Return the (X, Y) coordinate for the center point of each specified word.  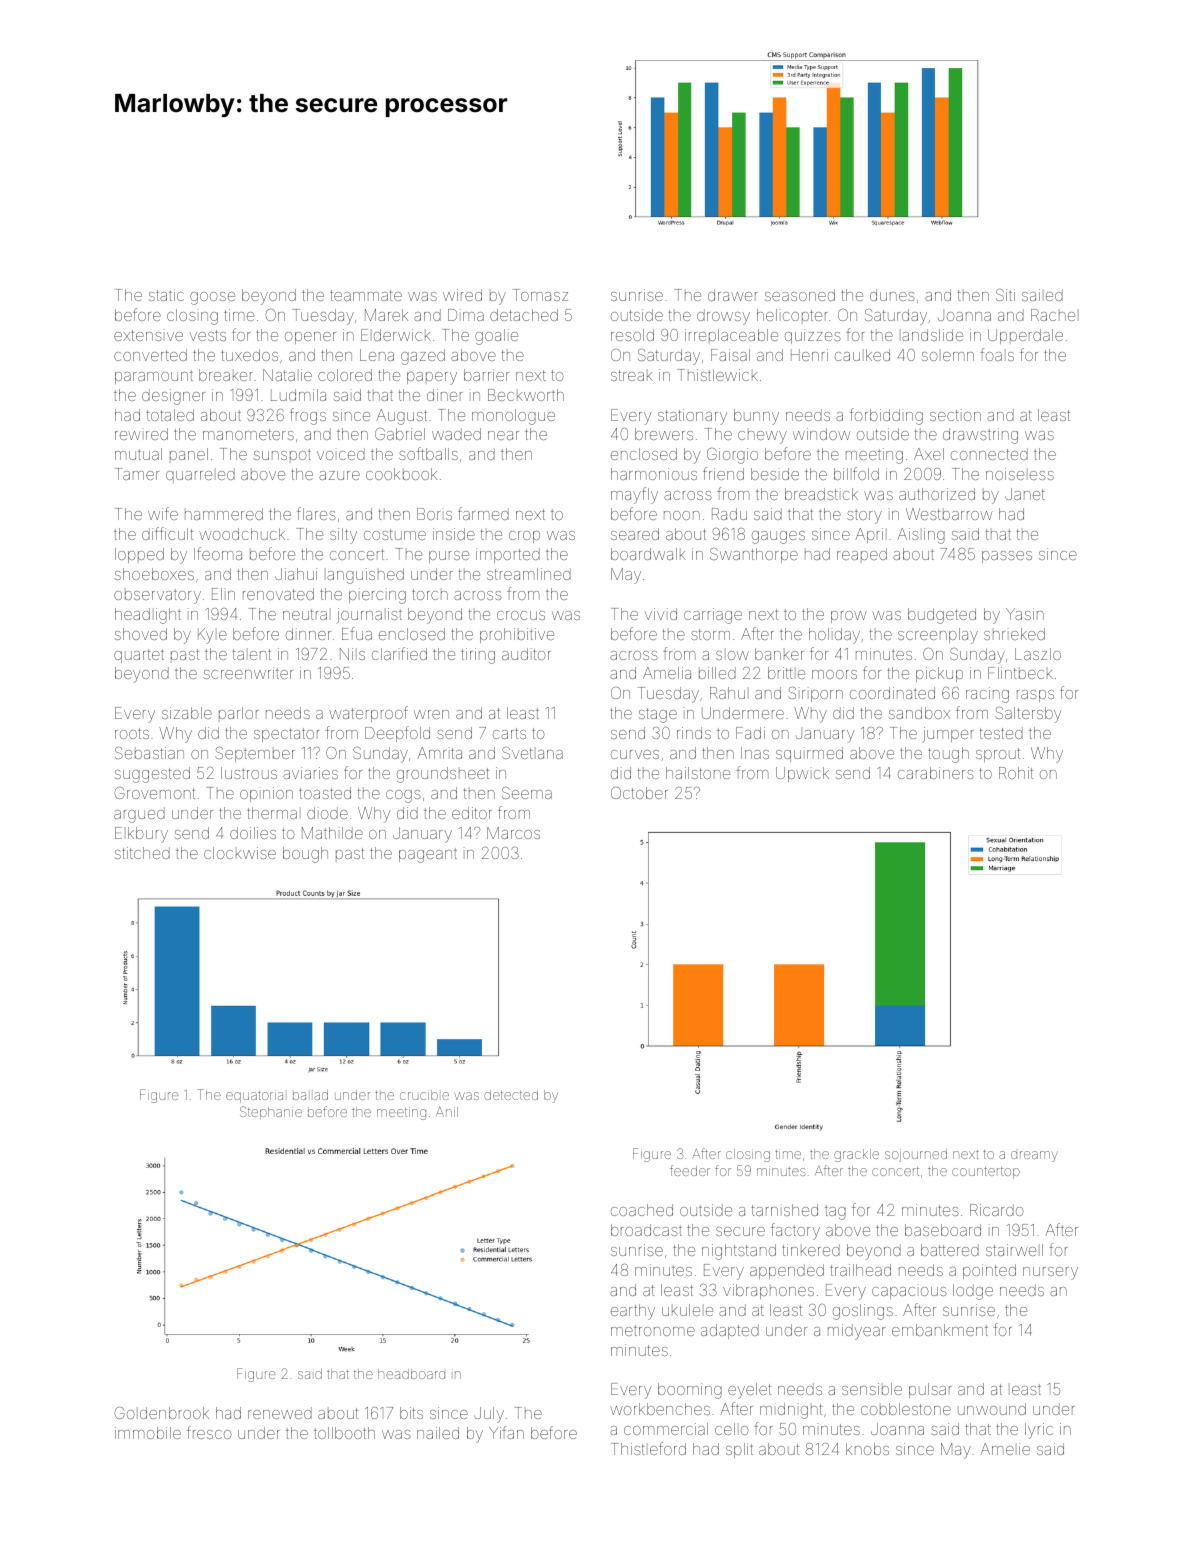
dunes (892, 295)
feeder (690, 1170)
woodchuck (242, 534)
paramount (154, 377)
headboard (411, 1374)
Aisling (921, 536)
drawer (733, 295)
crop (524, 537)
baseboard (943, 1230)
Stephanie (271, 1113)
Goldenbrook (161, 1413)
